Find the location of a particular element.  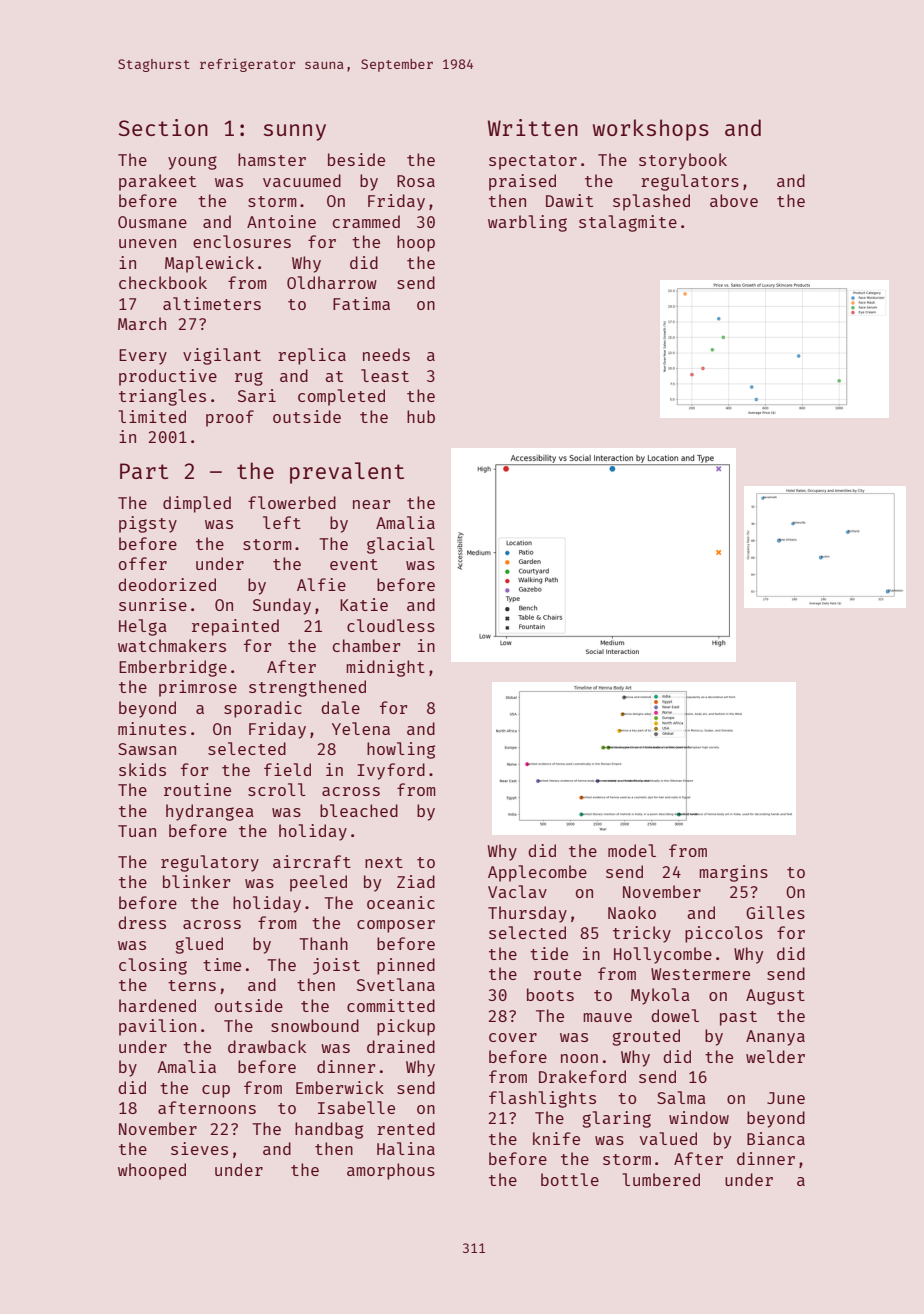

prevalent is located at coordinates (347, 473).
